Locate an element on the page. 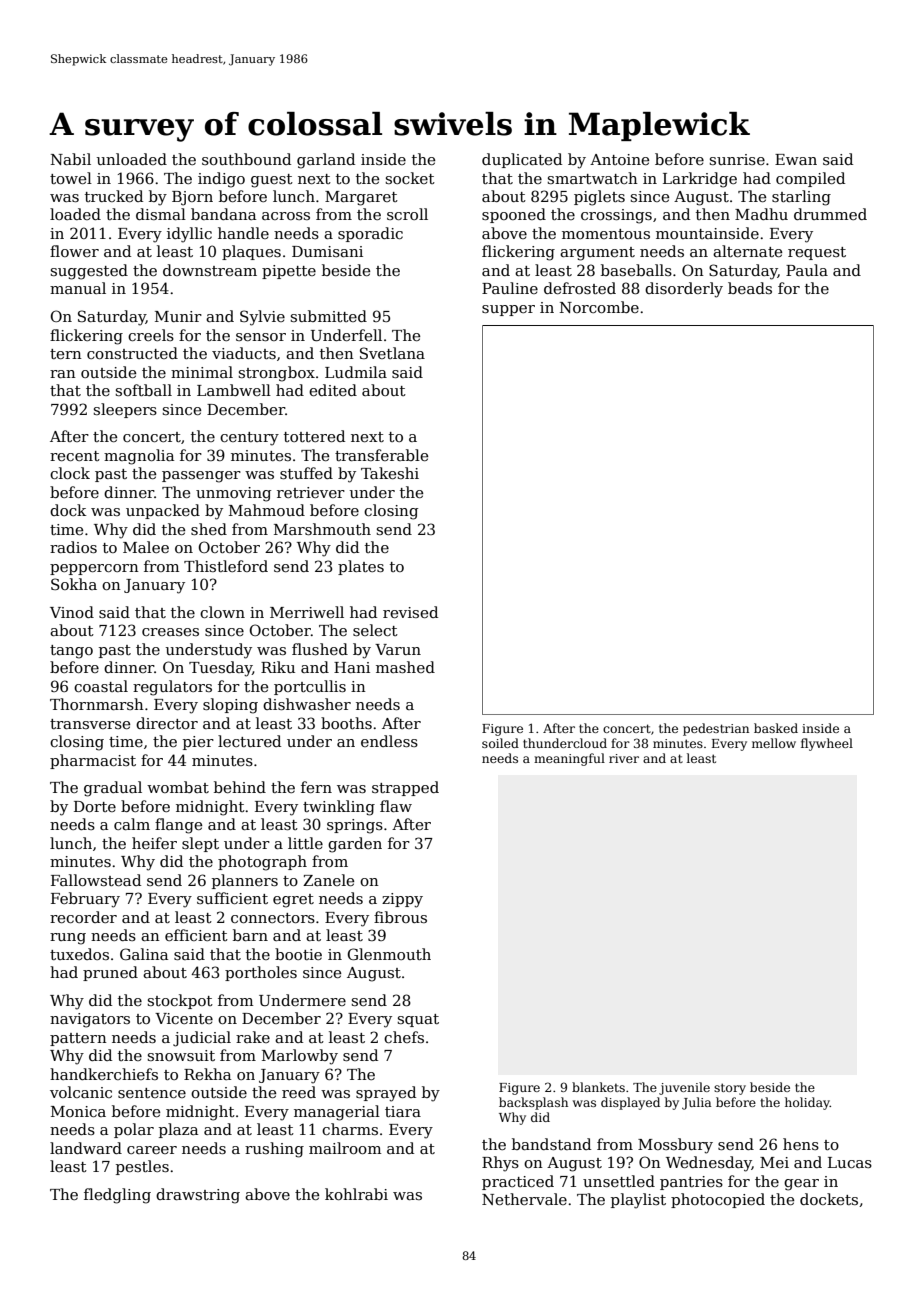 This document has height=1308, width=924. revised is located at coordinates (410, 612).
